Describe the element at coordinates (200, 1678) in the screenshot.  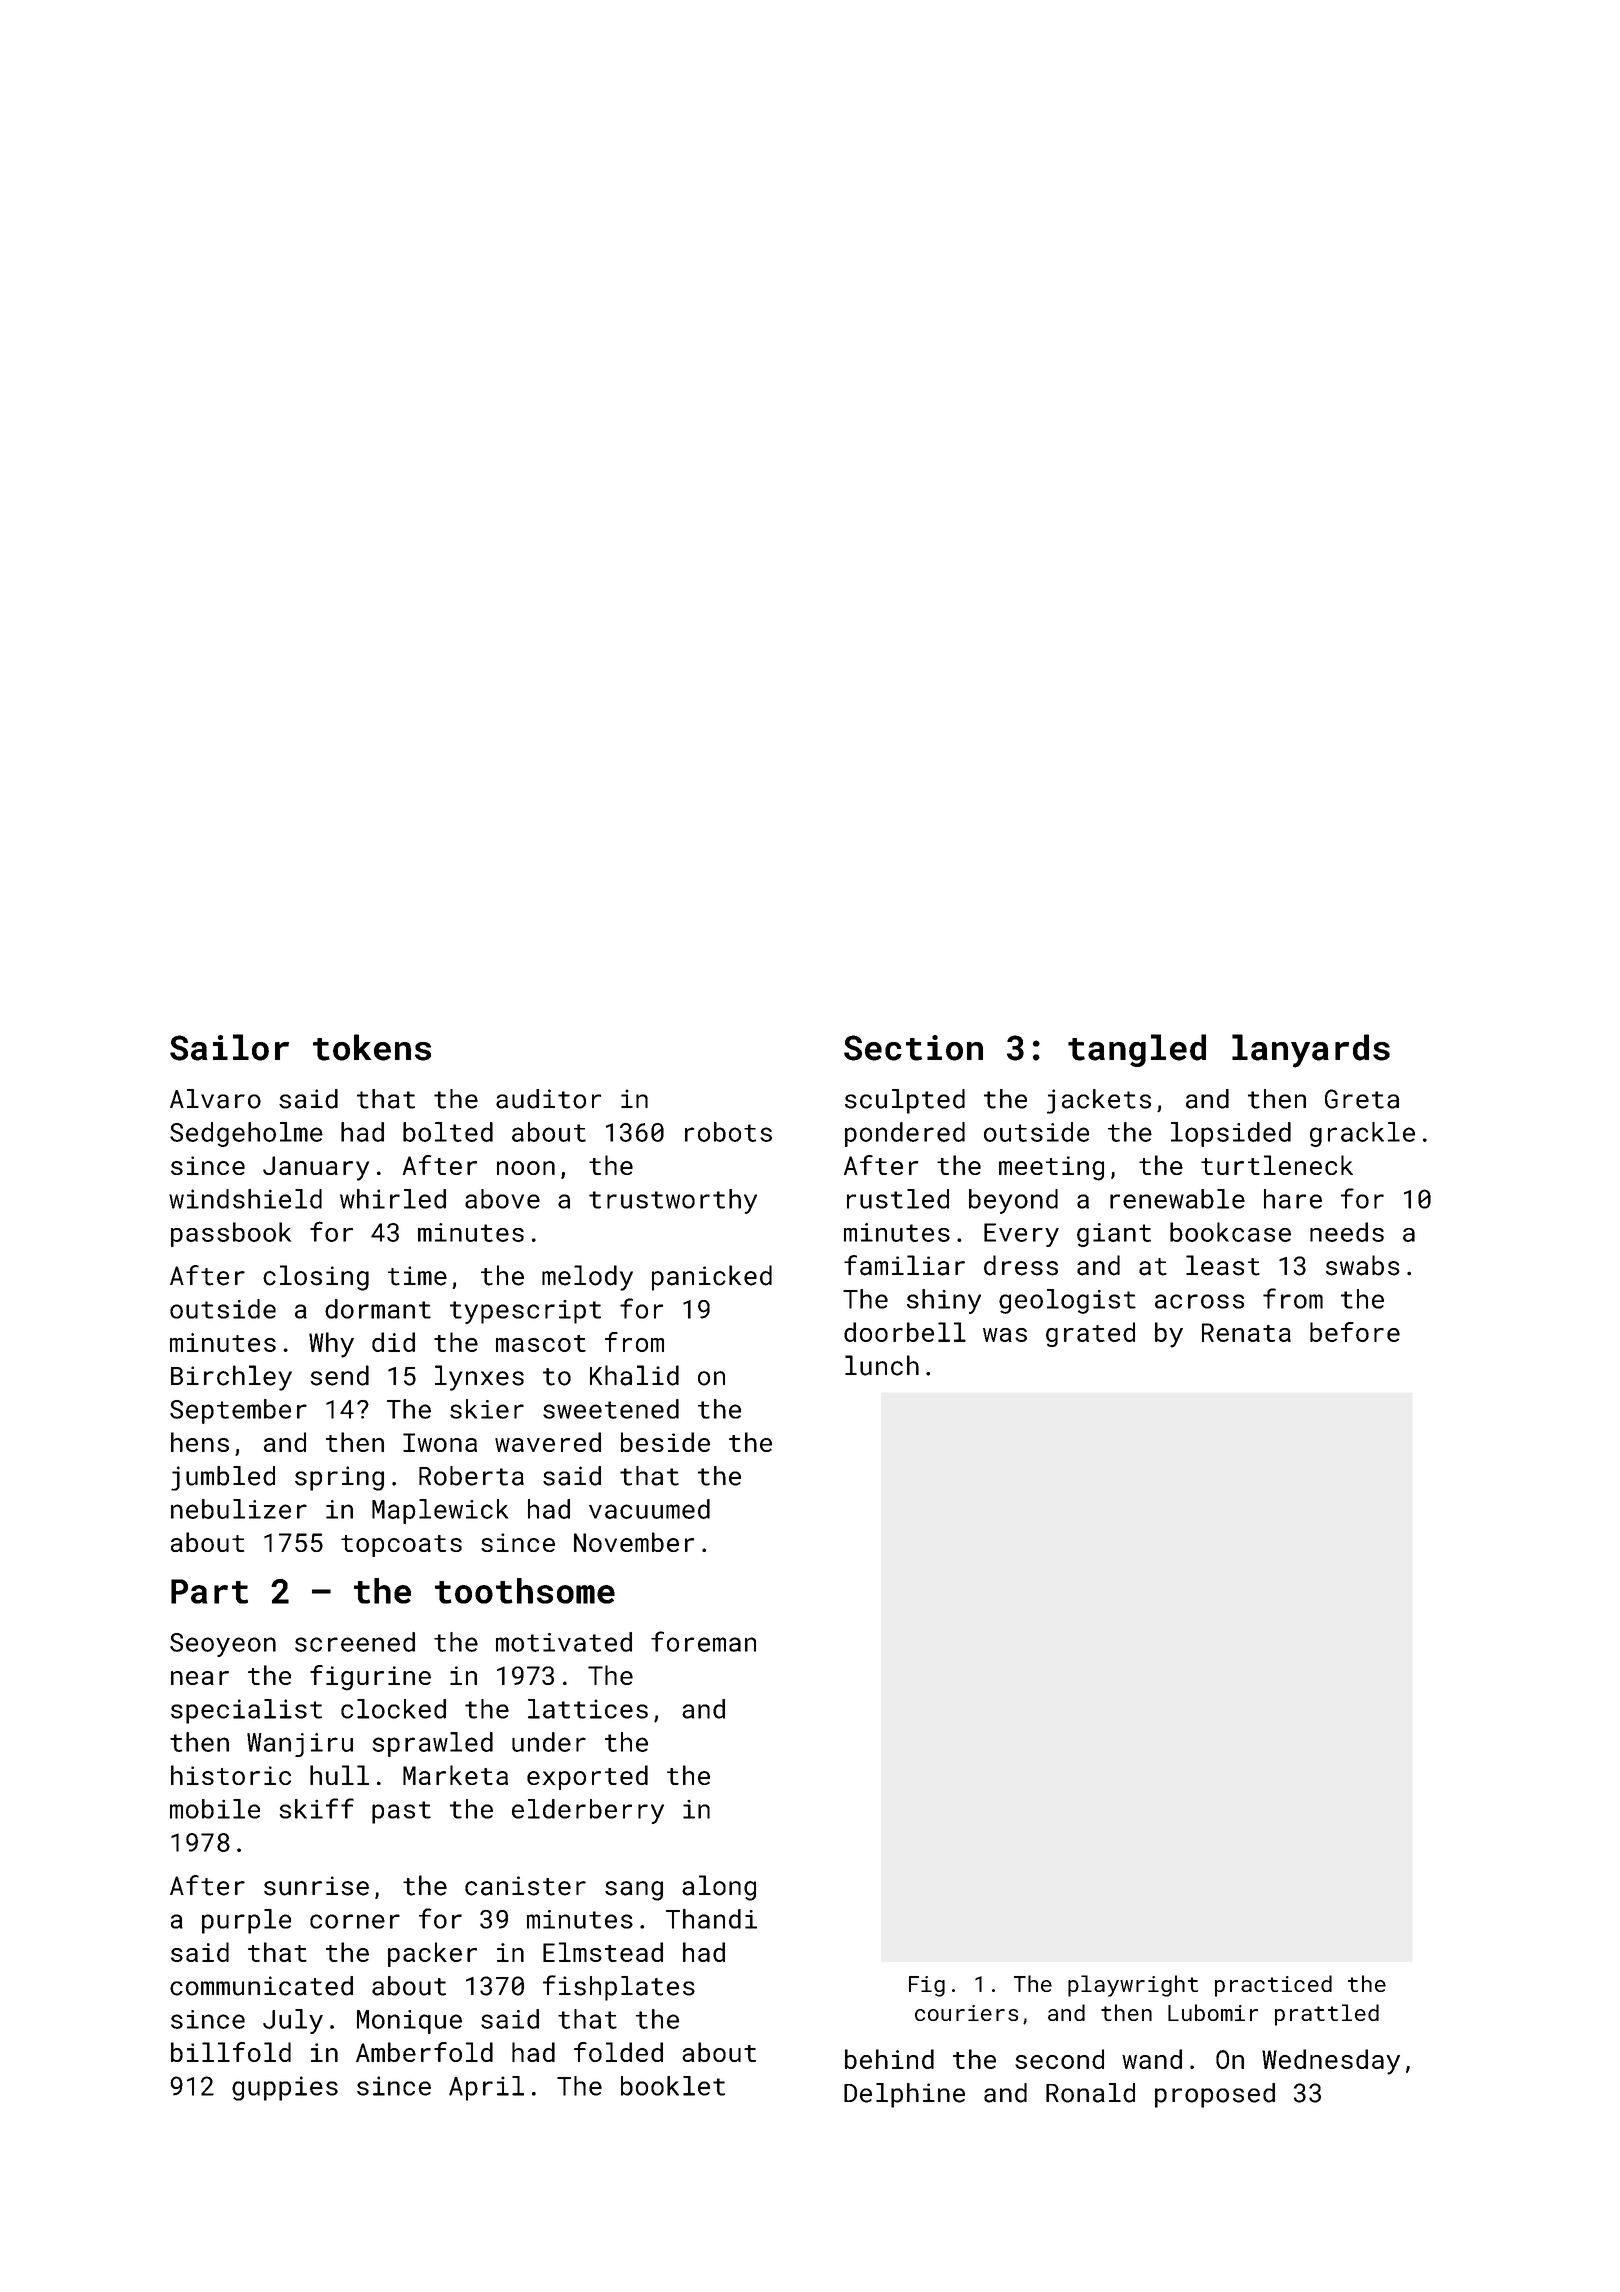
I see `near` at that location.
